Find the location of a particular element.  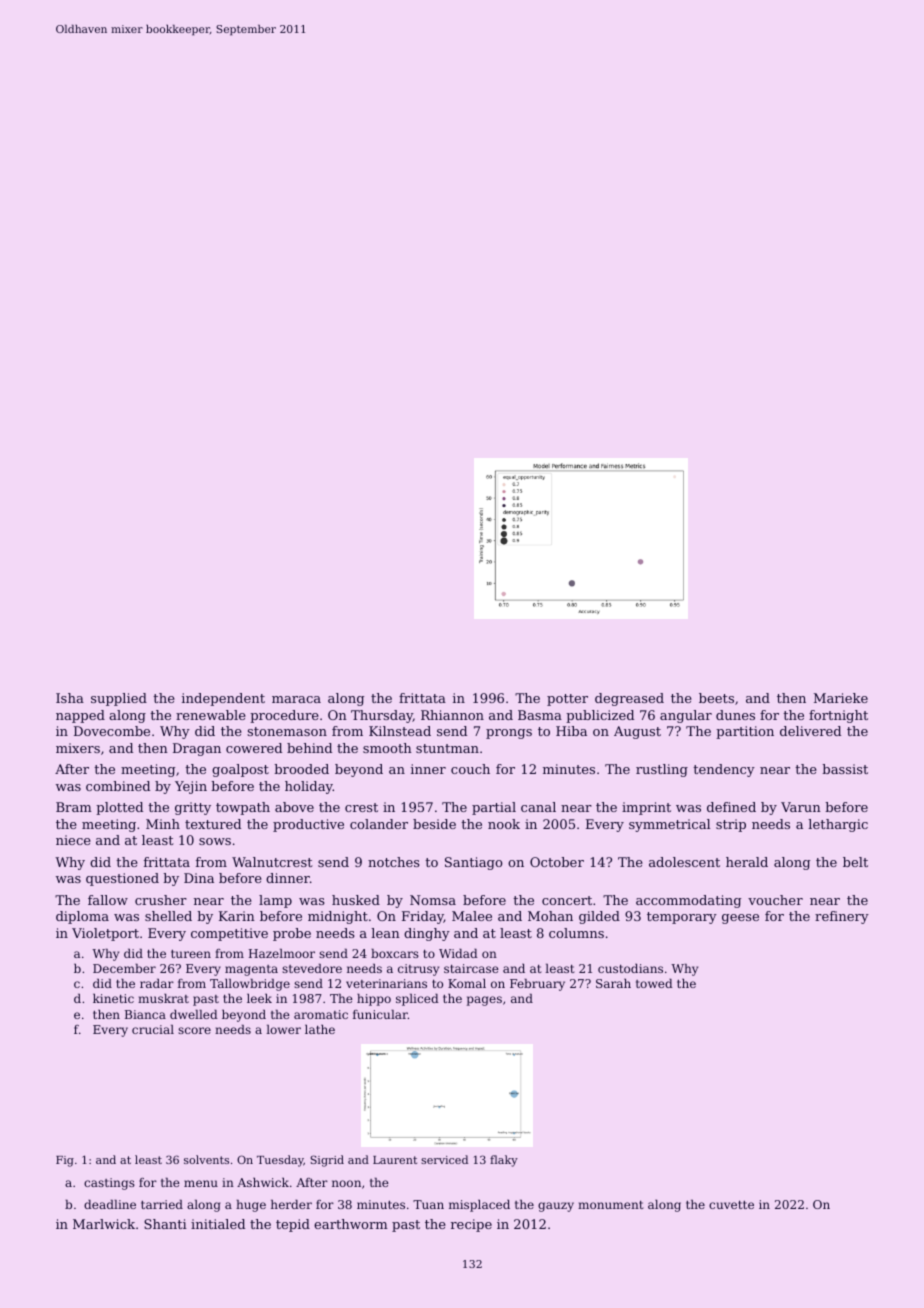

holiday is located at coordinates (309, 787).
